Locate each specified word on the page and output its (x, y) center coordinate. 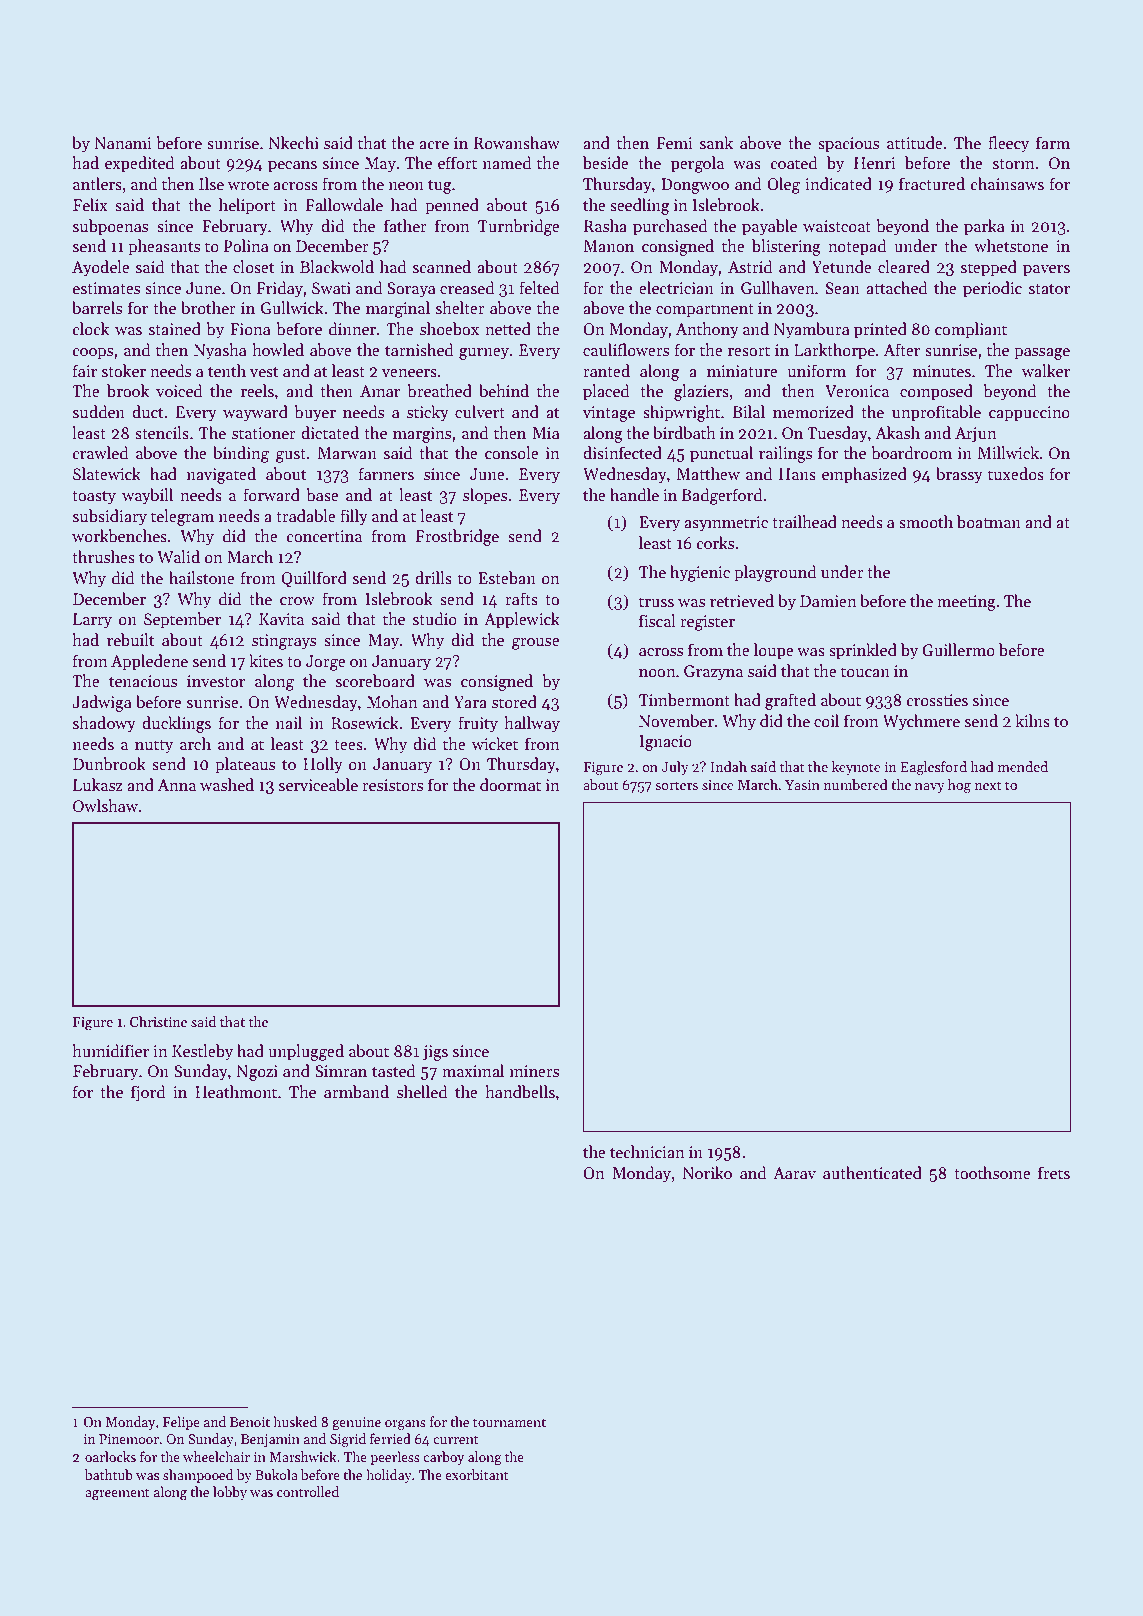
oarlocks (110, 1456)
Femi (675, 143)
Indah (728, 766)
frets (1054, 1173)
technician (647, 1152)
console (512, 453)
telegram (182, 517)
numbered (855, 784)
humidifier (110, 1050)
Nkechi (294, 143)
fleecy (1008, 144)
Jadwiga (102, 703)
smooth (926, 522)
